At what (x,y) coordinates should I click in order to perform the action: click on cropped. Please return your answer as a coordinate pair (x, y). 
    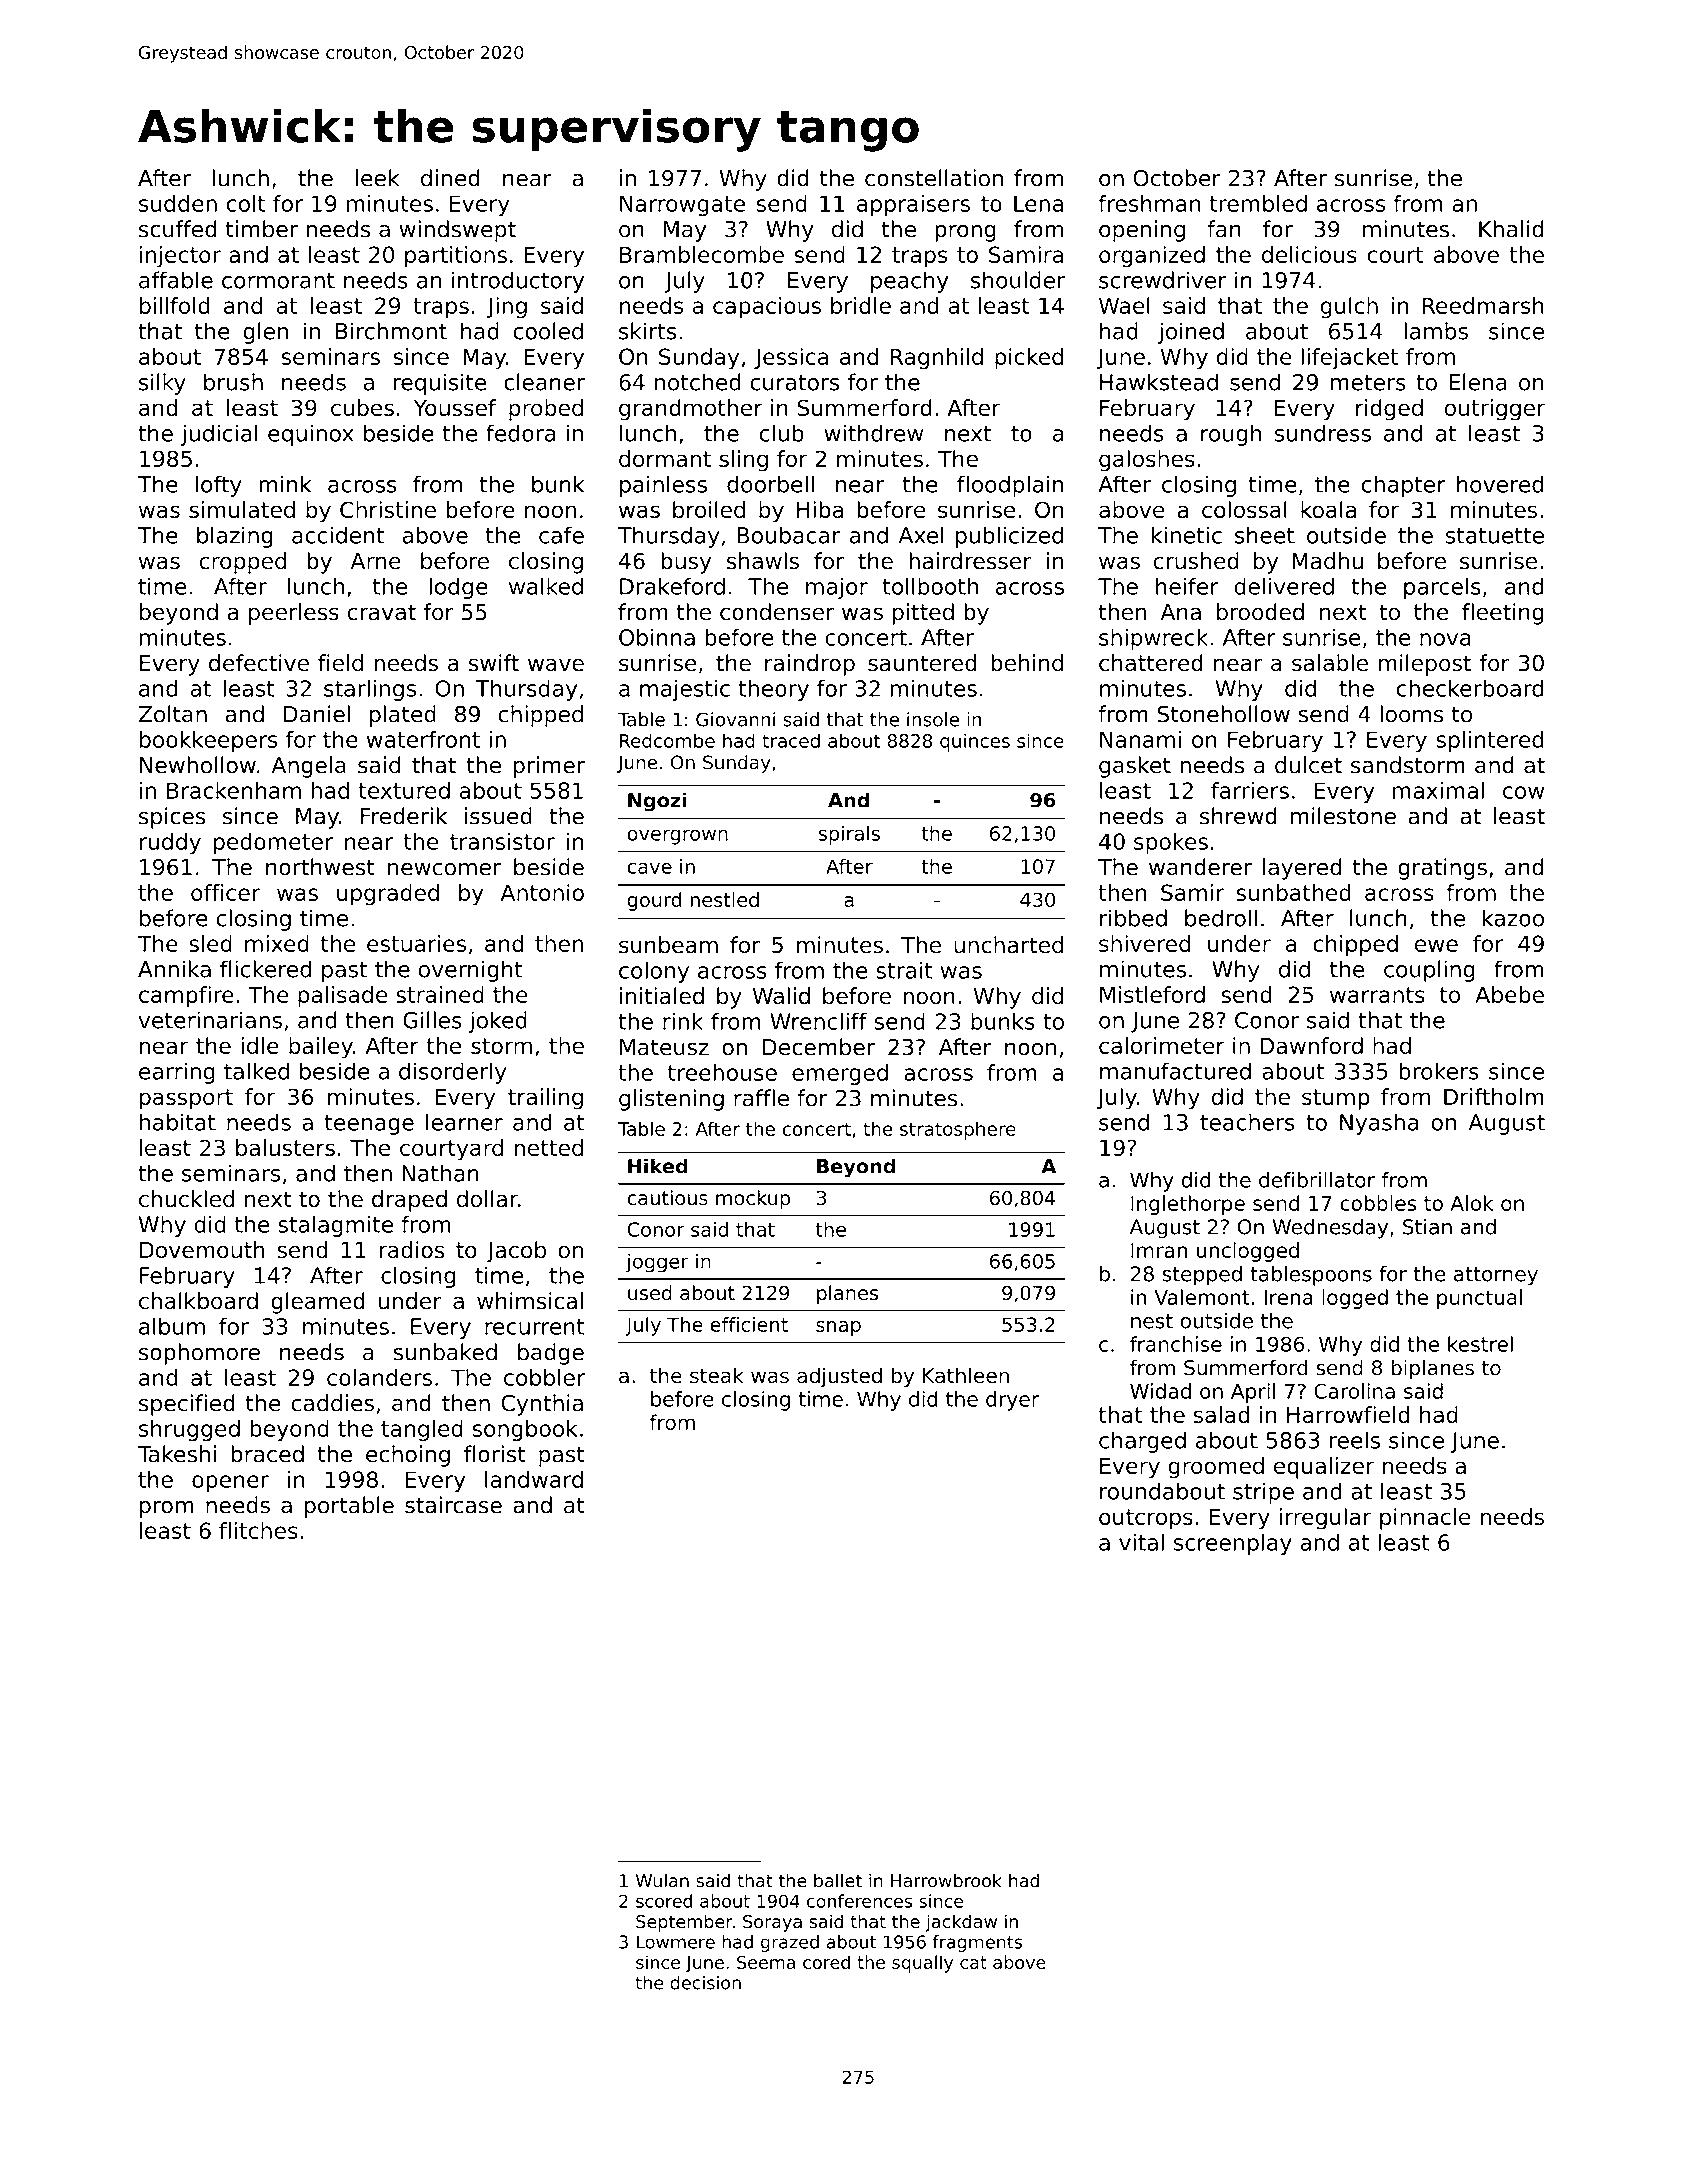
    Looking at the image, I should click on (242, 563).
